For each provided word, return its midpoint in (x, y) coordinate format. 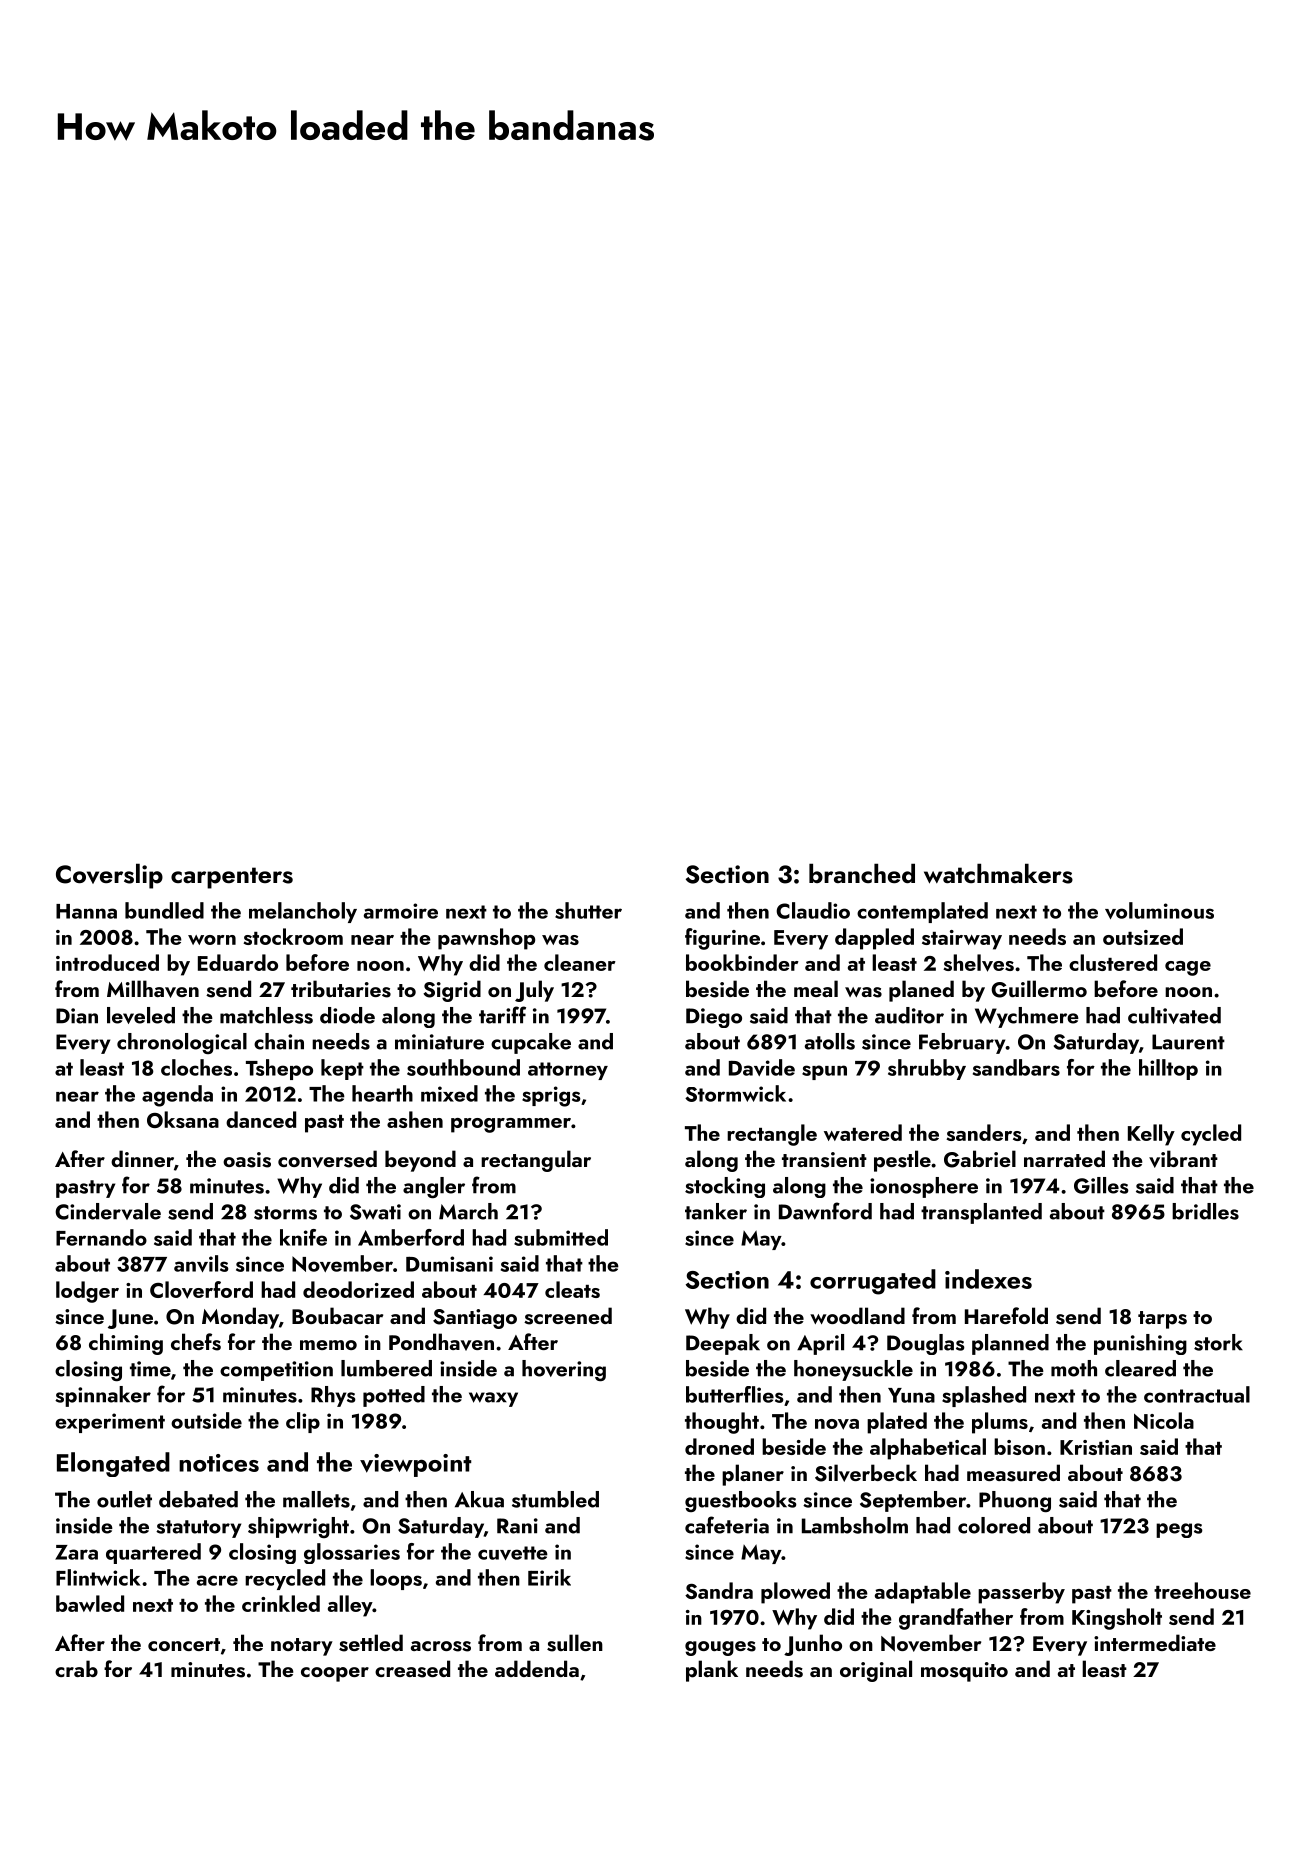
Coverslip (109, 876)
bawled (90, 1603)
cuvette (513, 1553)
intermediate (1155, 1642)
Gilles (1101, 1185)
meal (816, 988)
